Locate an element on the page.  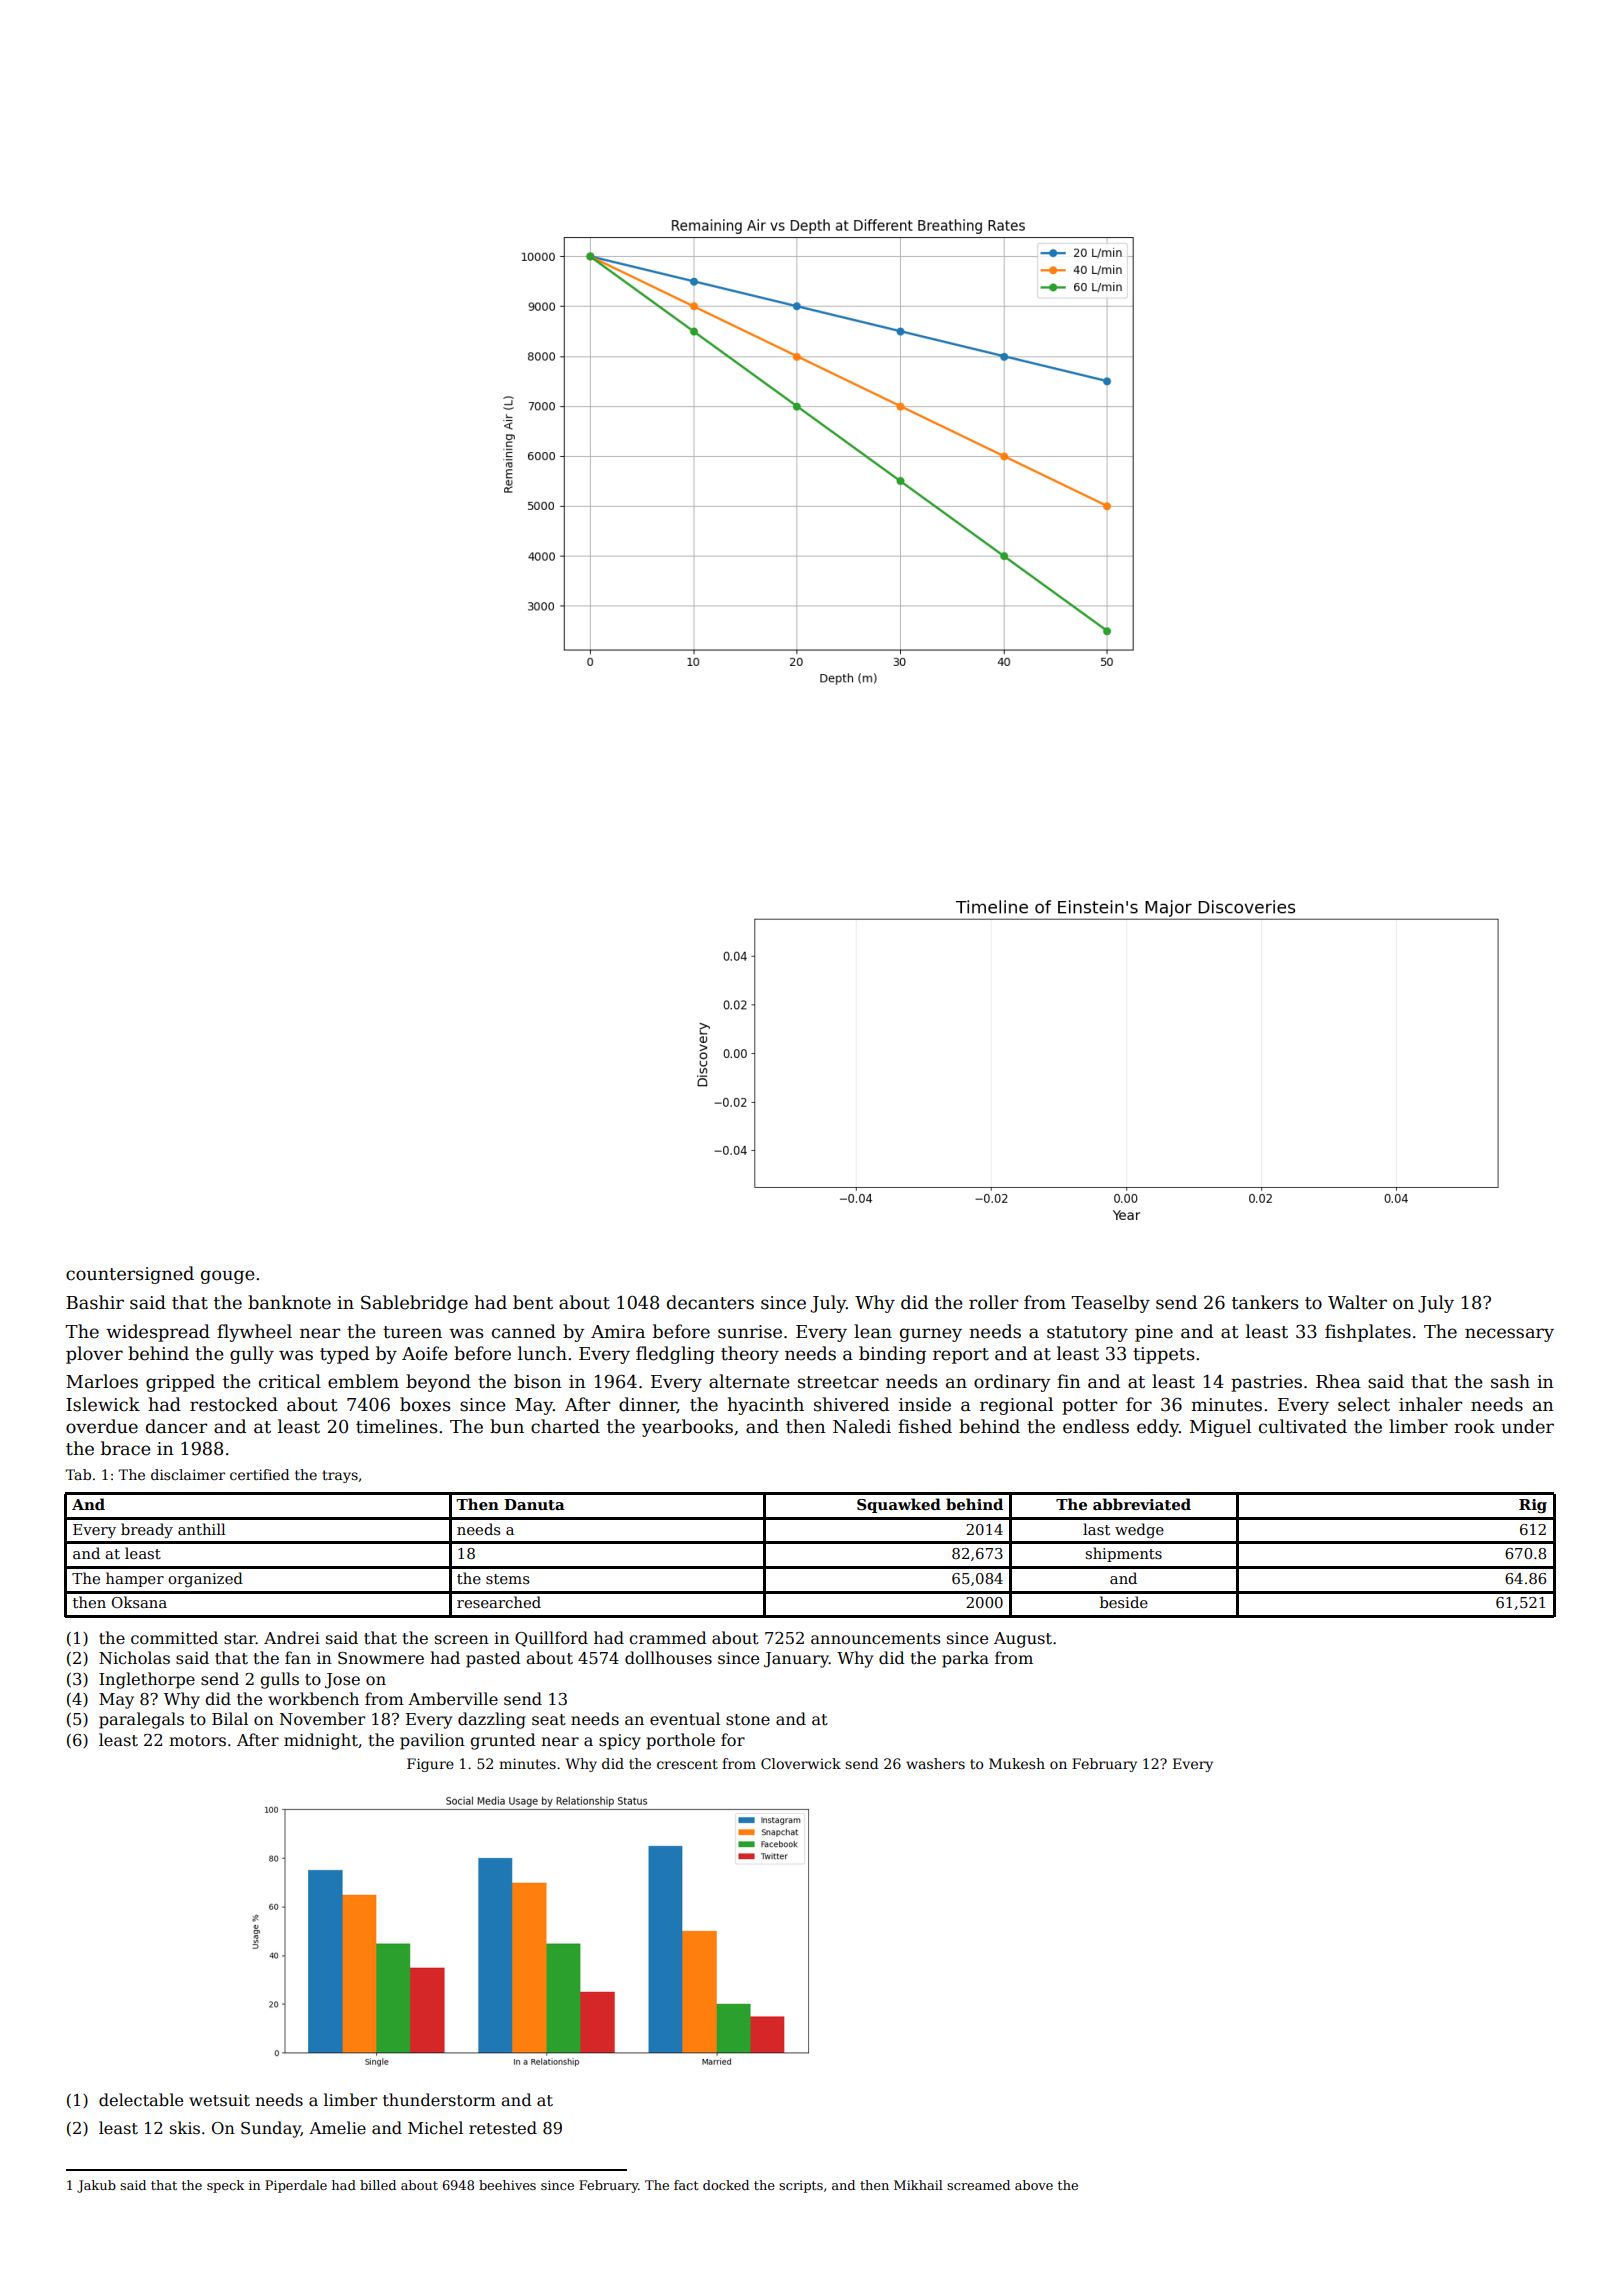
countersigned is located at coordinates (130, 1275).
